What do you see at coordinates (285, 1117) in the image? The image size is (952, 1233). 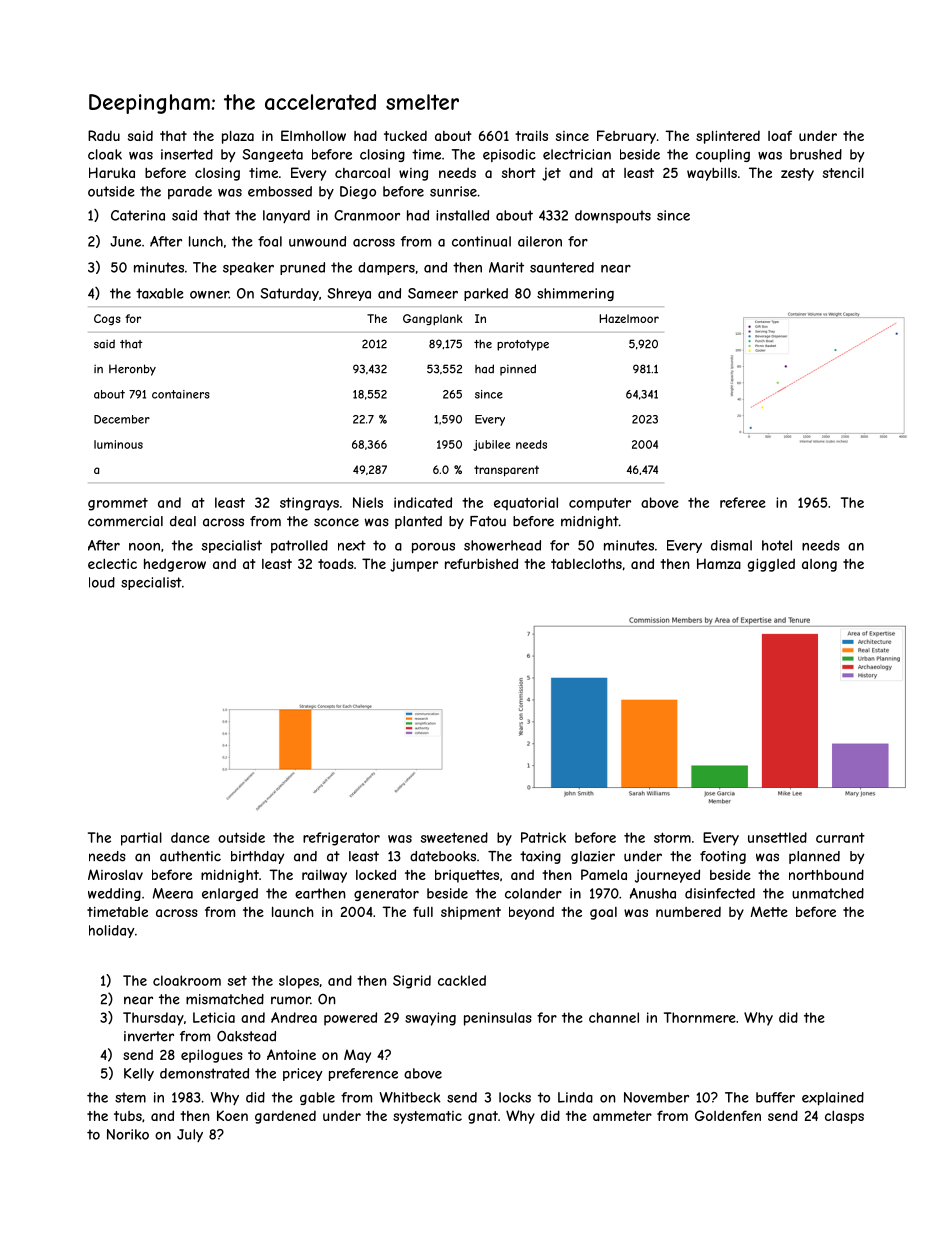 I see `gardened` at bounding box center [285, 1117].
